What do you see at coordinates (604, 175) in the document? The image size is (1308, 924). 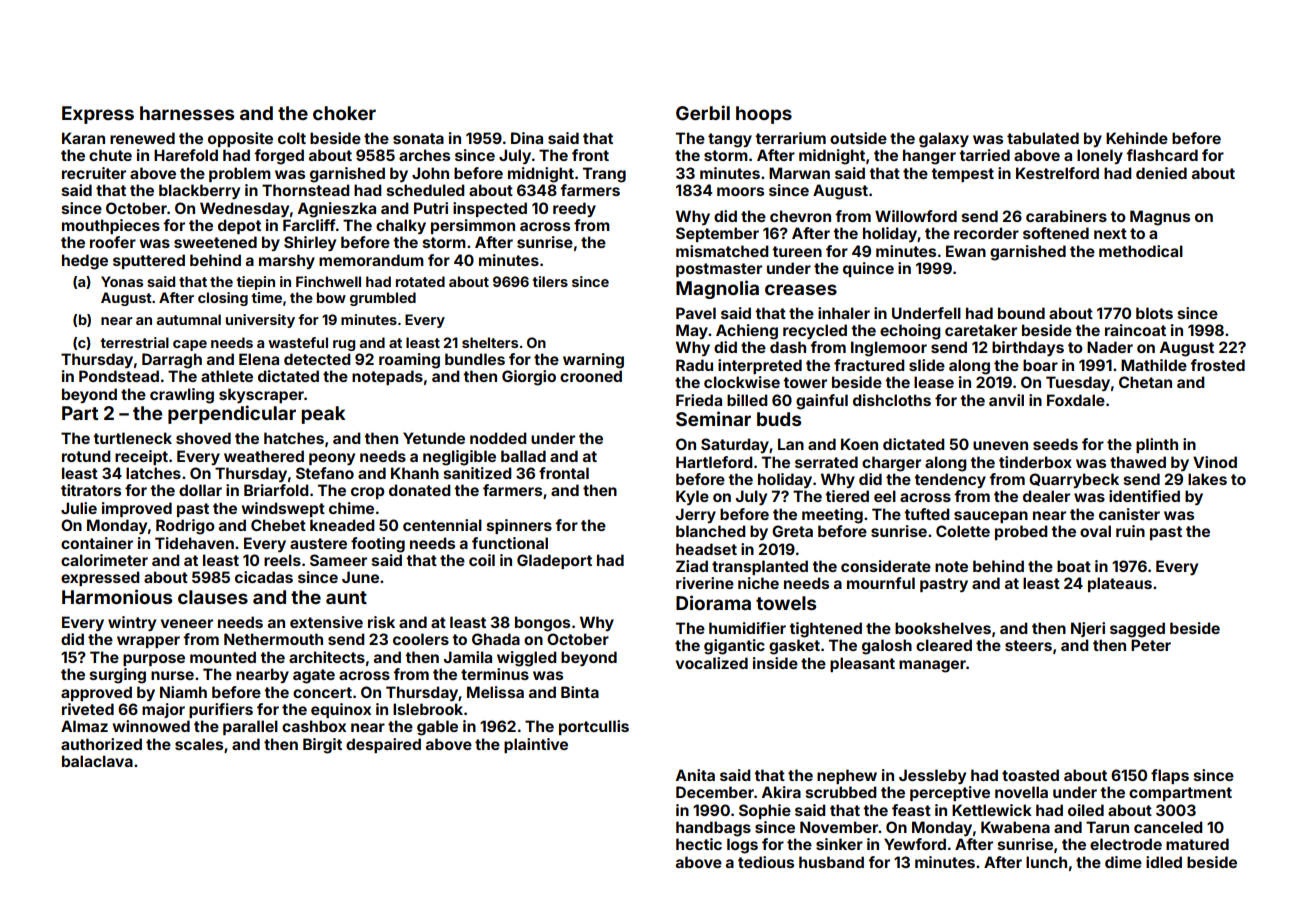 I see `Trang` at bounding box center [604, 175].
